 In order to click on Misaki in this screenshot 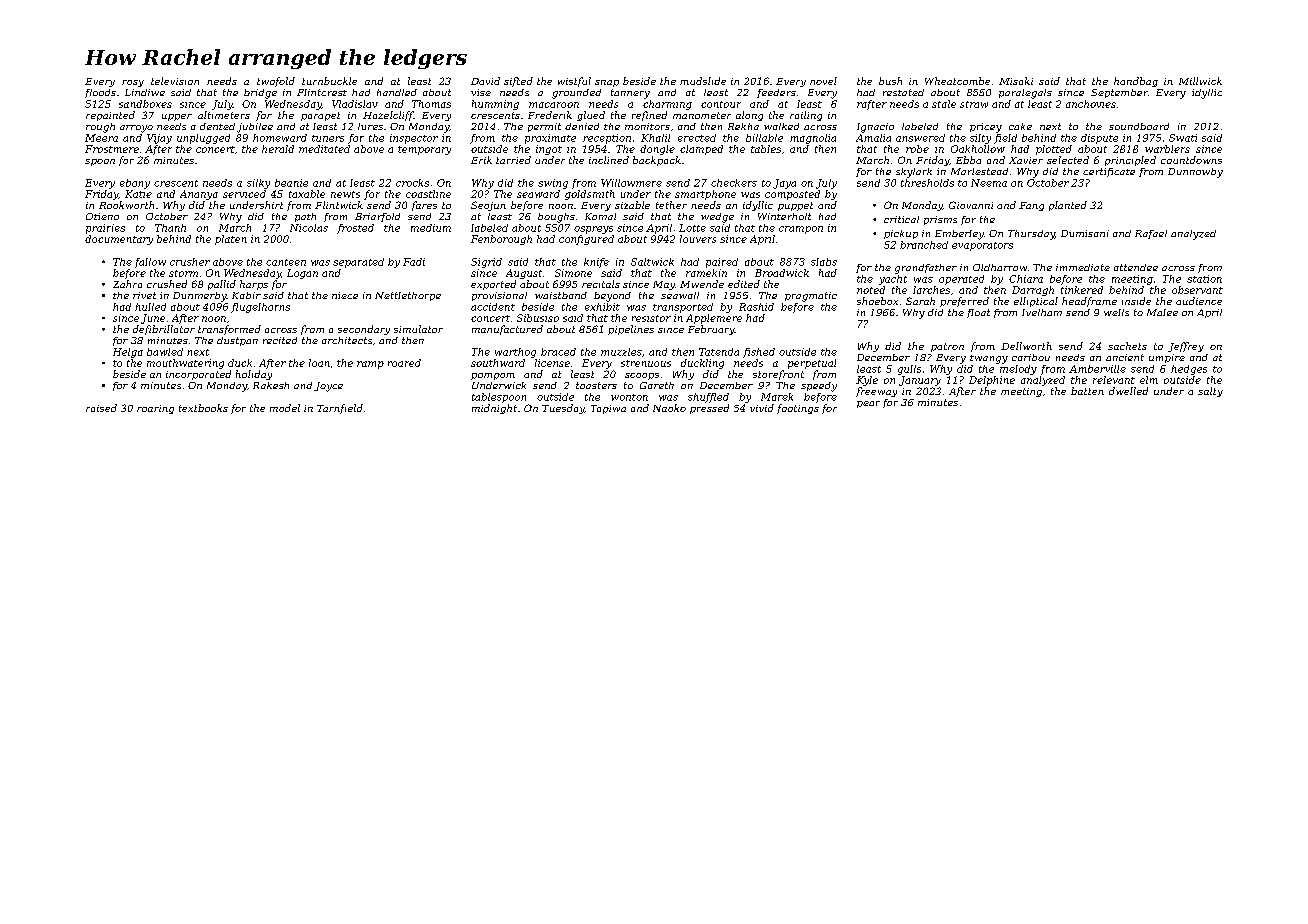, I will do `click(1016, 81)`.
